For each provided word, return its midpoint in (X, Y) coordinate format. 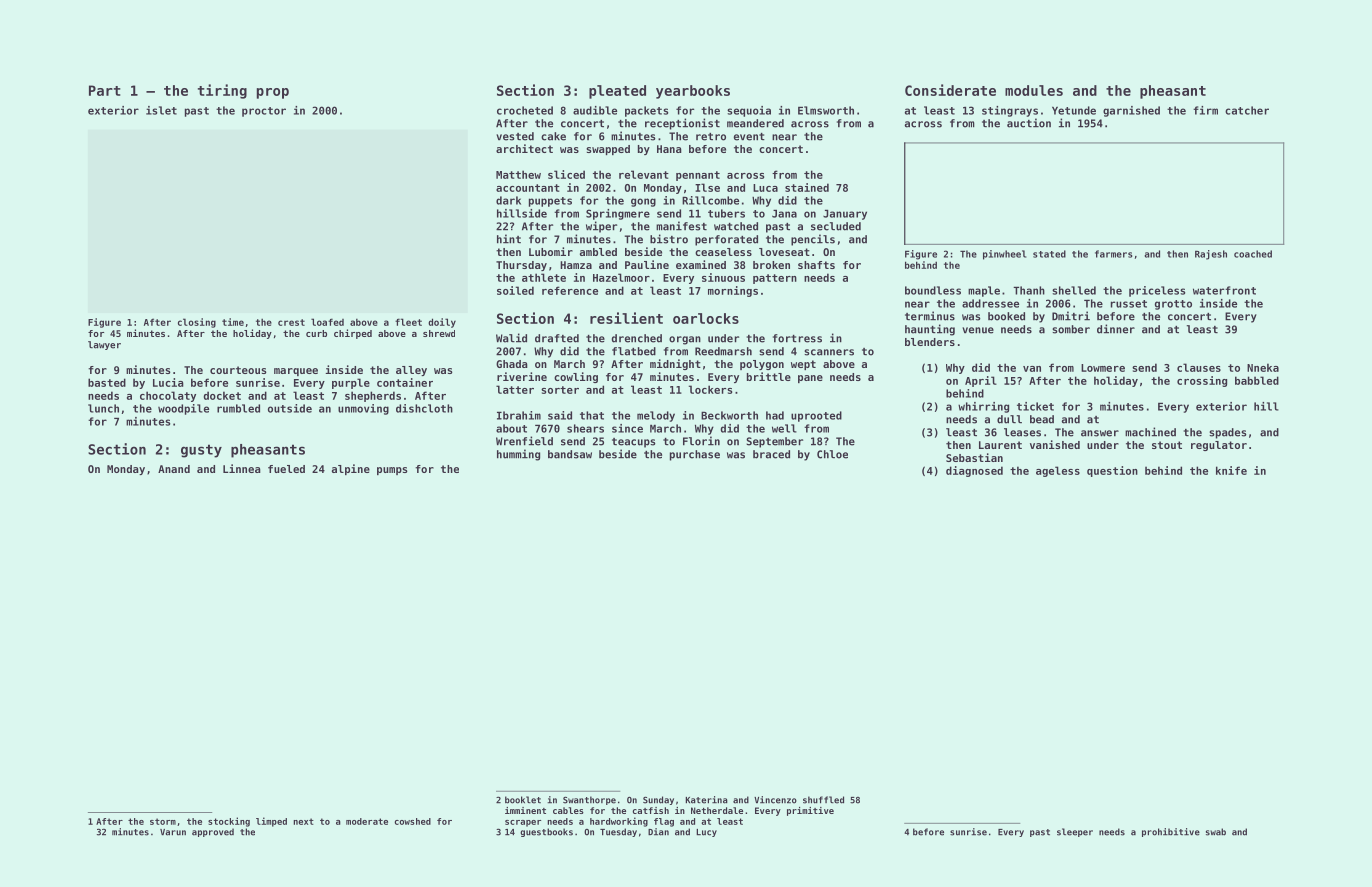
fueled (286, 469)
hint (509, 239)
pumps (392, 471)
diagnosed (974, 471)
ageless (1058, 471)
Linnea (242, 468)
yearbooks (693, 92)
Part (105, 90)
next (303, 821)
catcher (1247, 110)
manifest (681, 226)
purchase (695, 455)
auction (1029, 123)
